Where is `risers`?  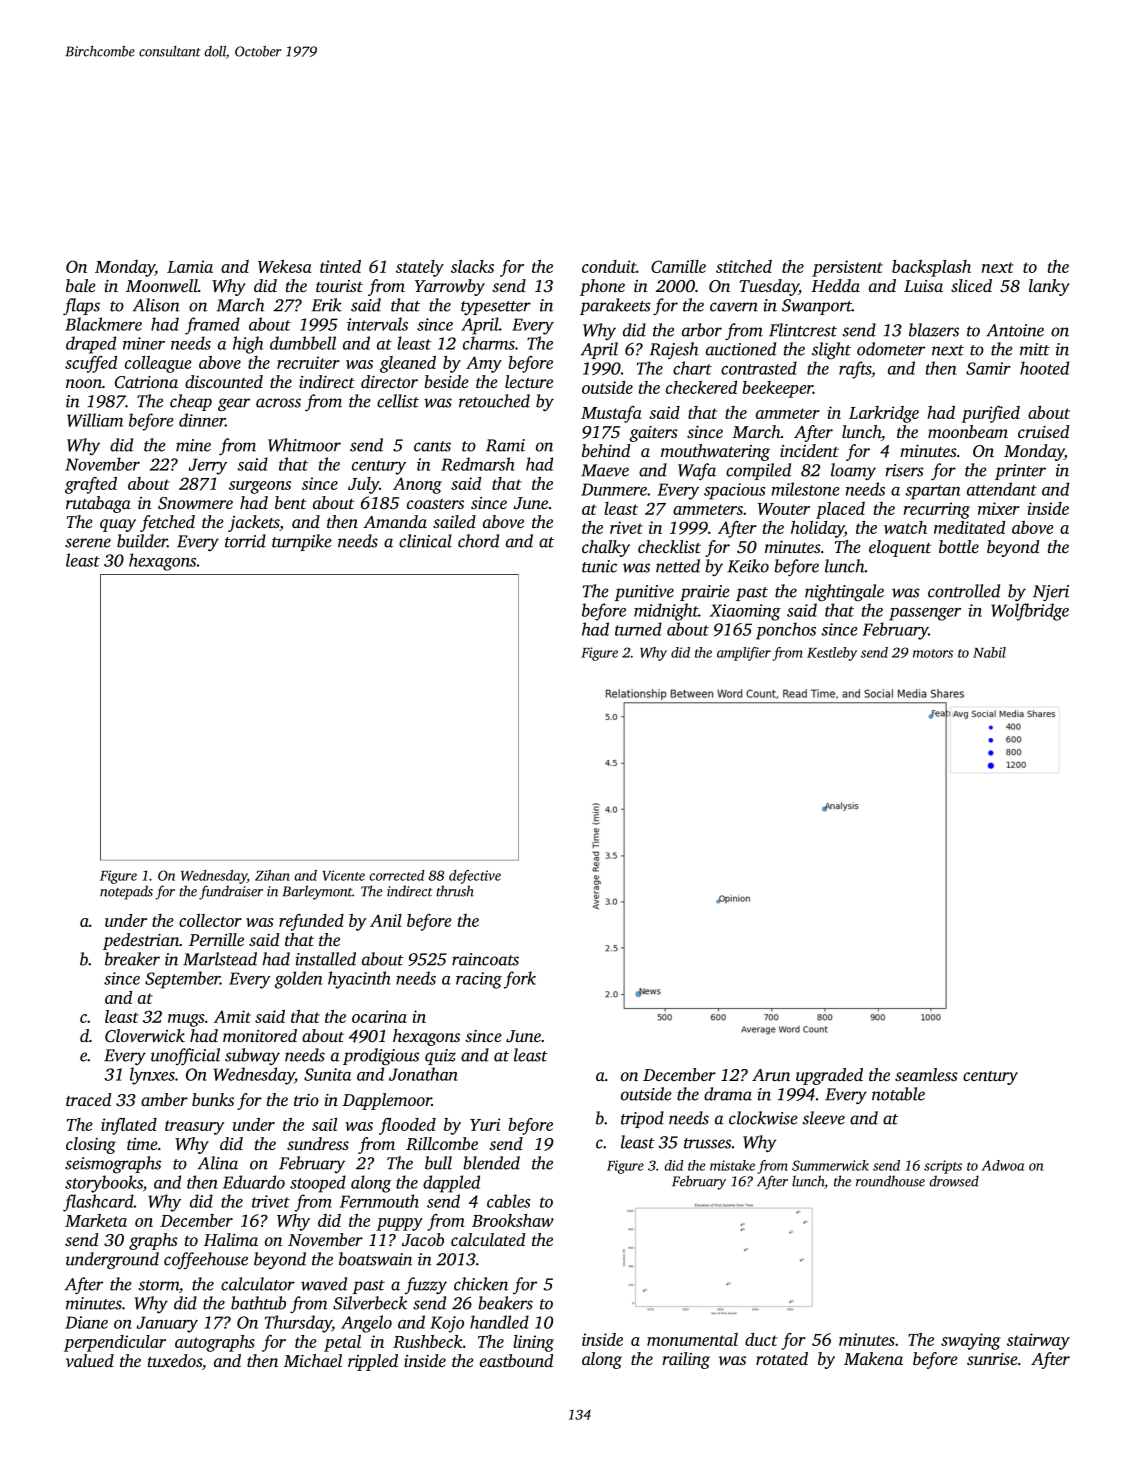 risers is located at coordinates (904, 470).
